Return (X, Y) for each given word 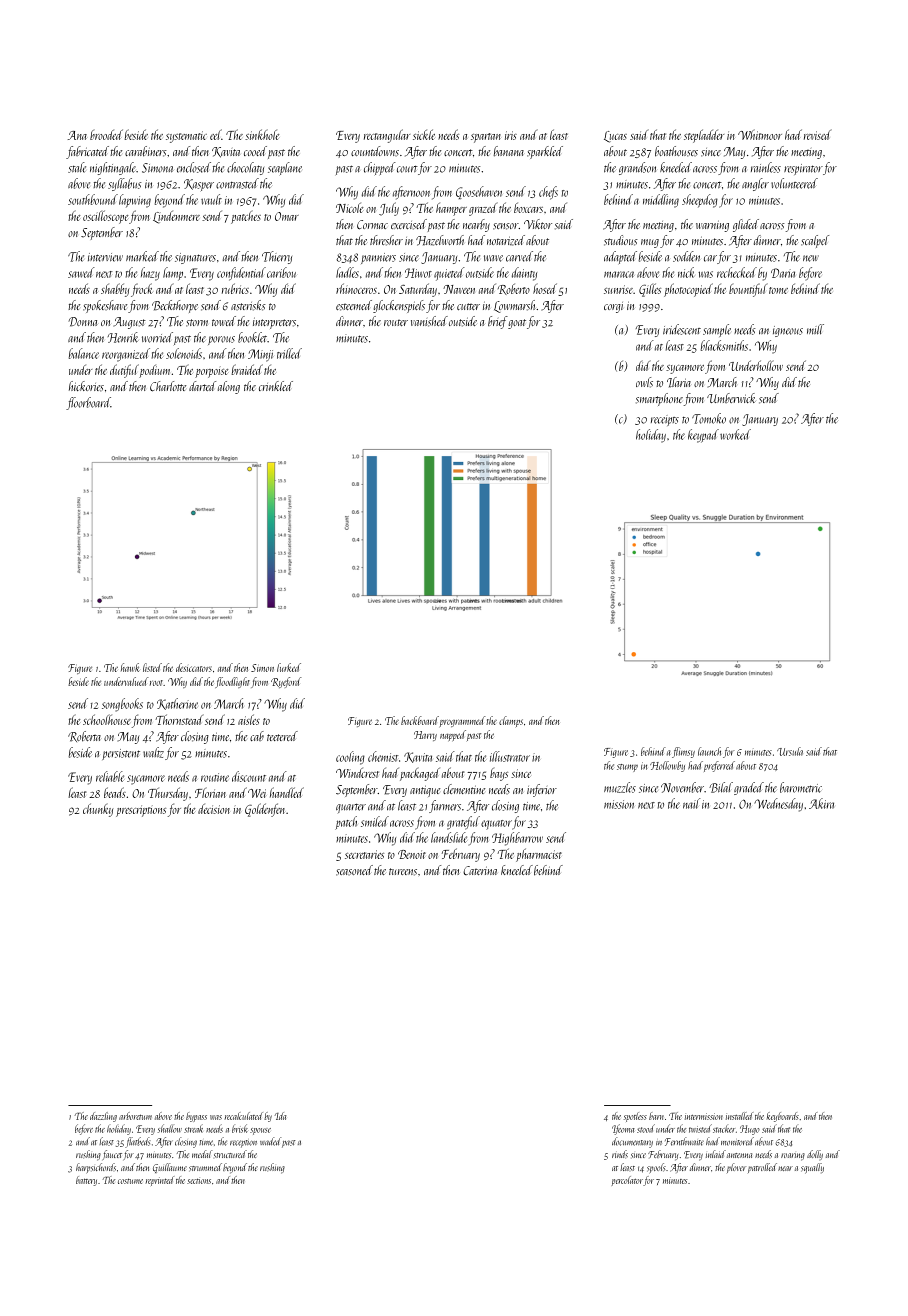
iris (511, 135)
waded (270, 1141)
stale (77, 167)
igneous (788, 331)
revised (818, 134)
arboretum (135, 1116)
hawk (130, 667)
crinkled (276, 386)
